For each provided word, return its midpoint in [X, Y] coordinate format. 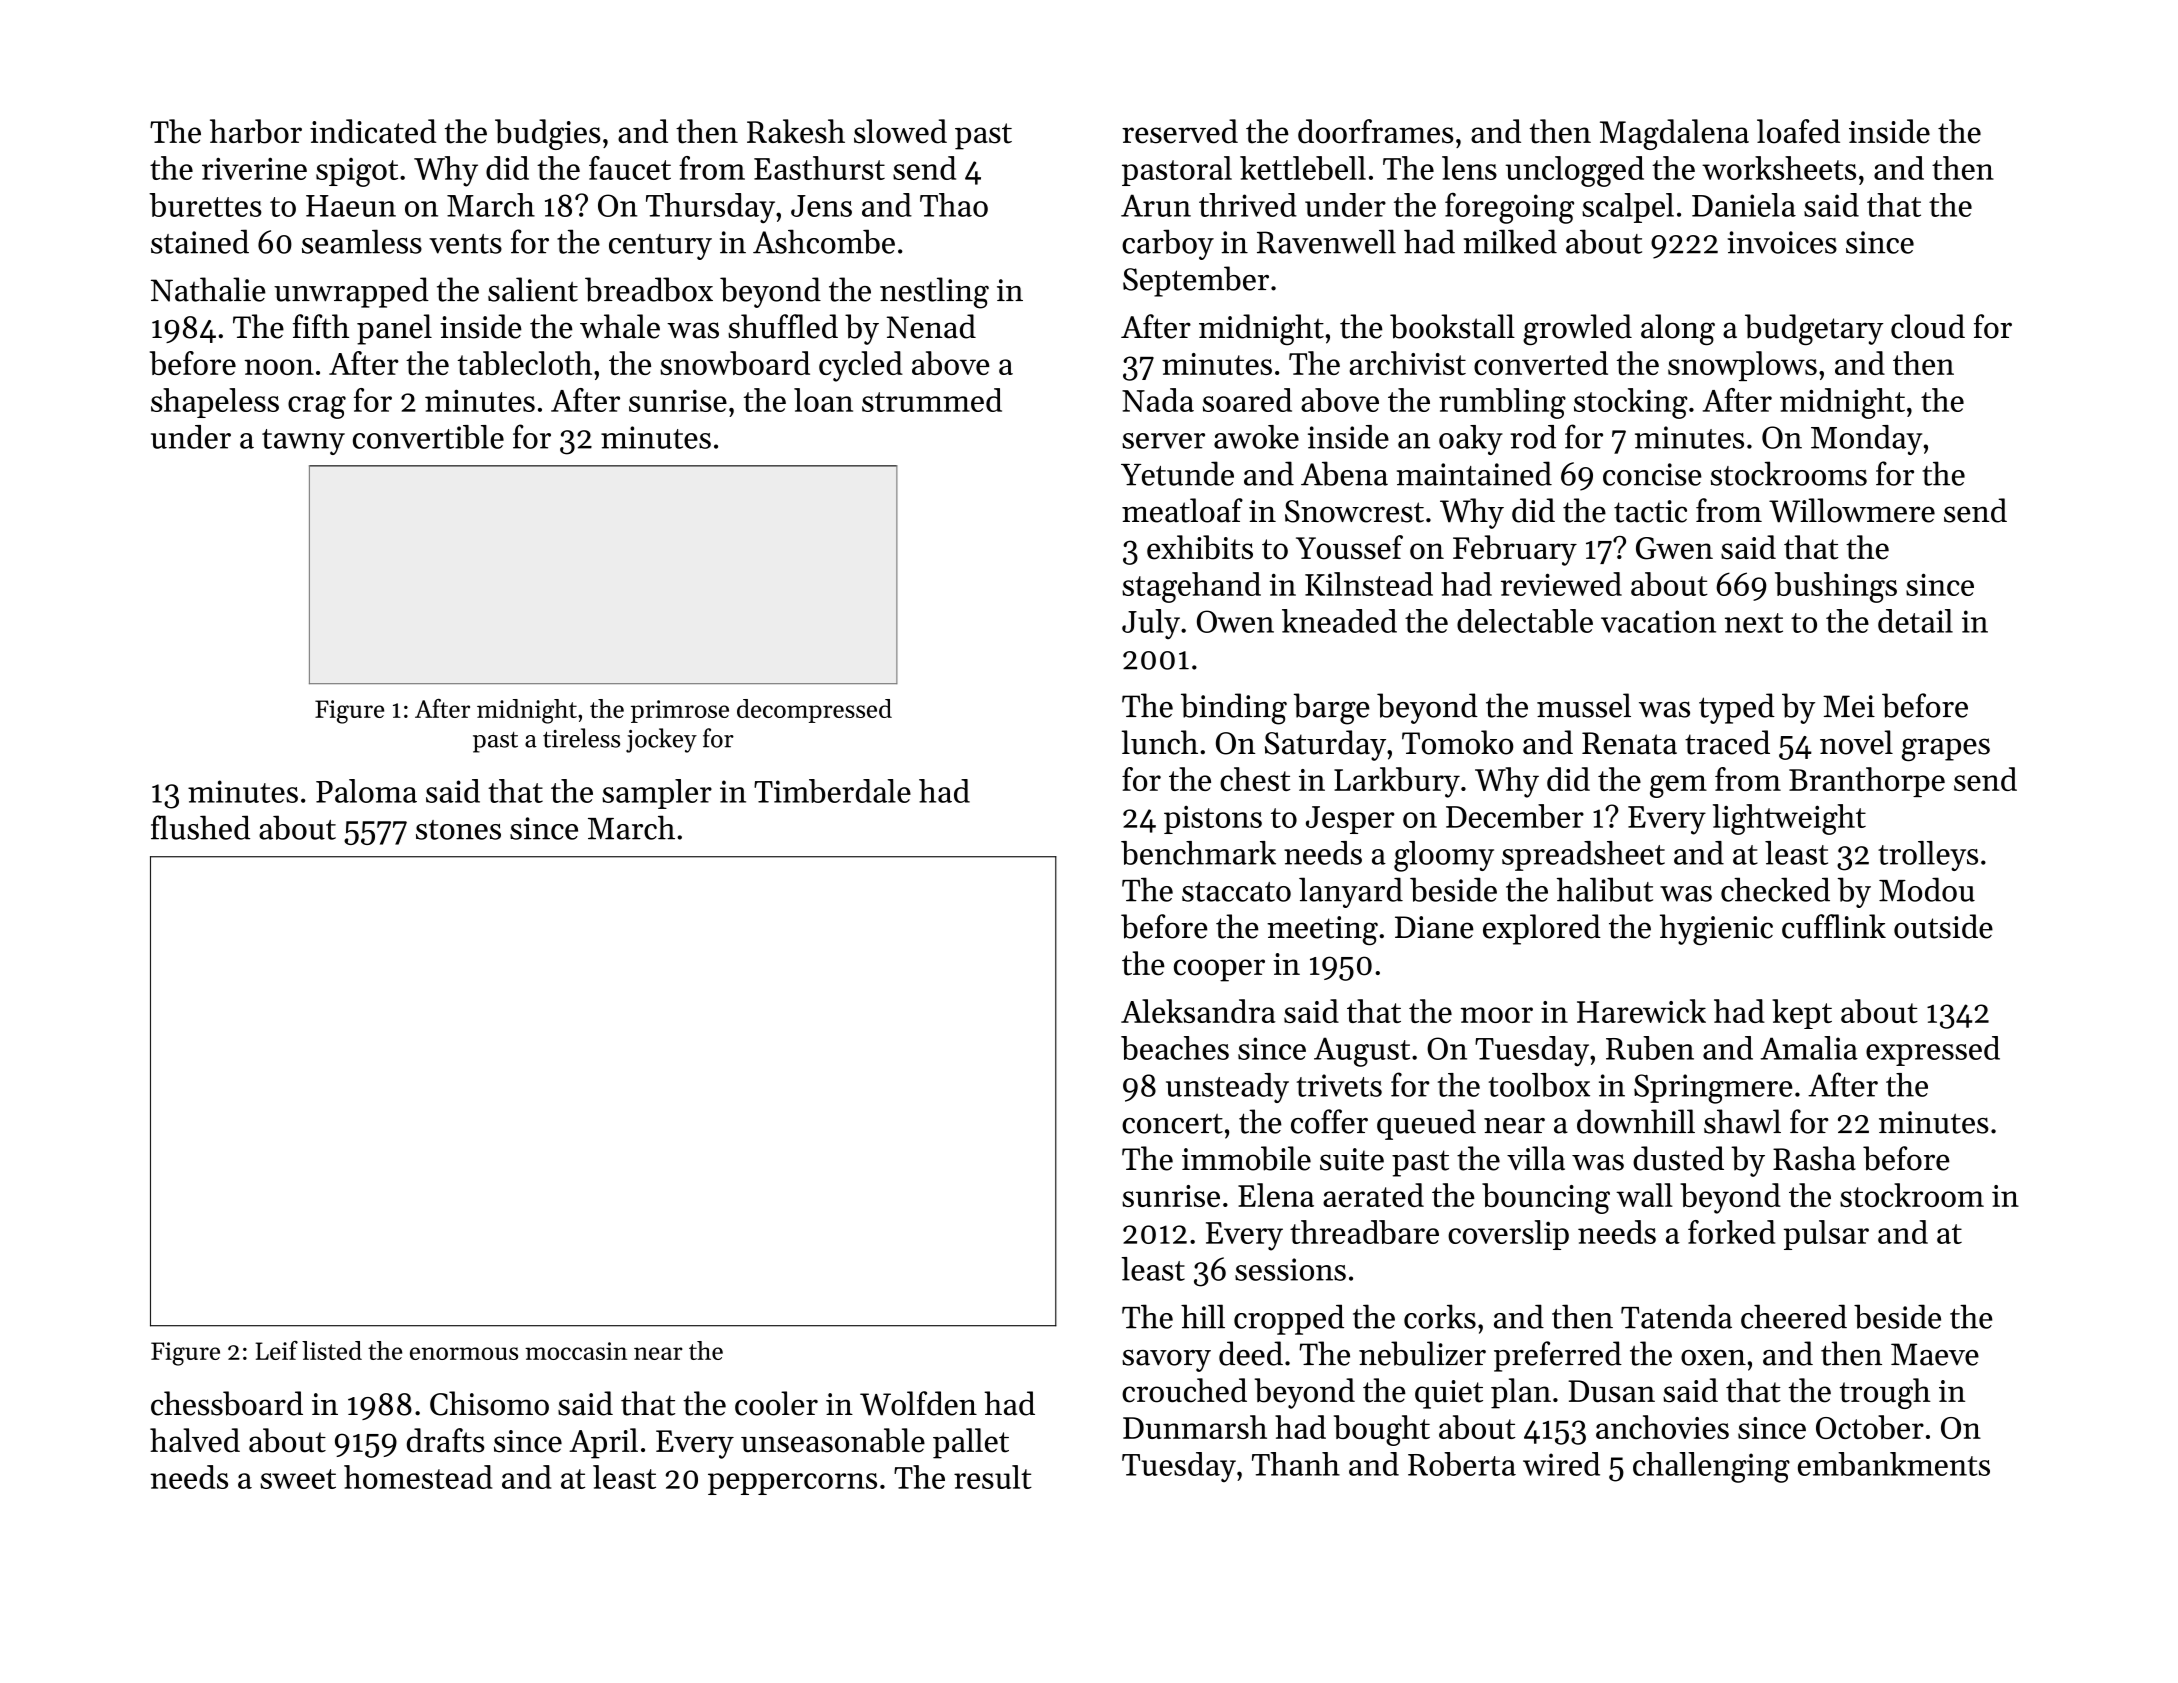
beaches [1175, 1048]
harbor [256, 131]
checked [1775, 889]
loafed [1798, 131]
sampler [657, 794]
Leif [276, 1350]
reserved [1180, 131]
